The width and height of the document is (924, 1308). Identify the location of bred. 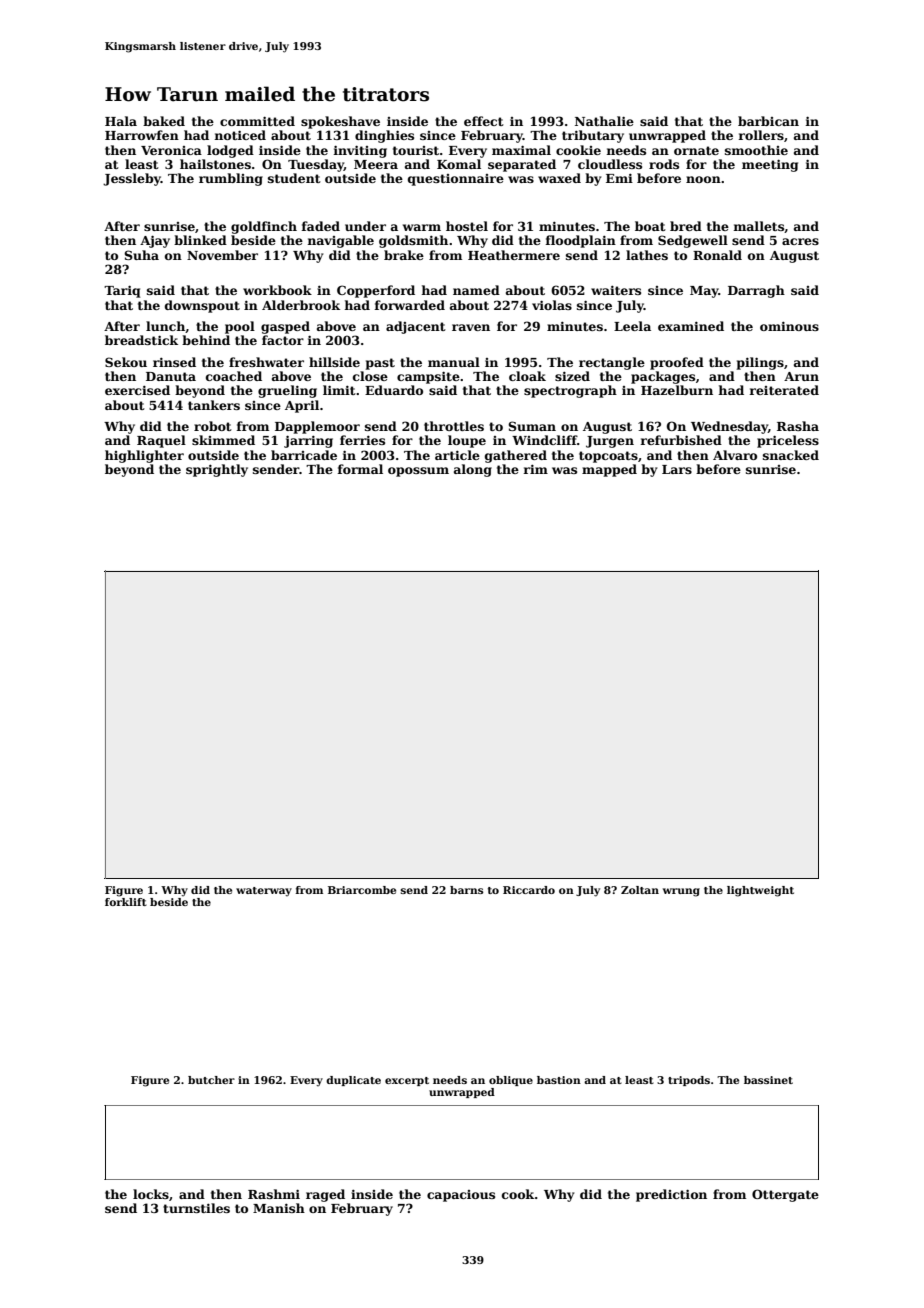
(686, 226).
